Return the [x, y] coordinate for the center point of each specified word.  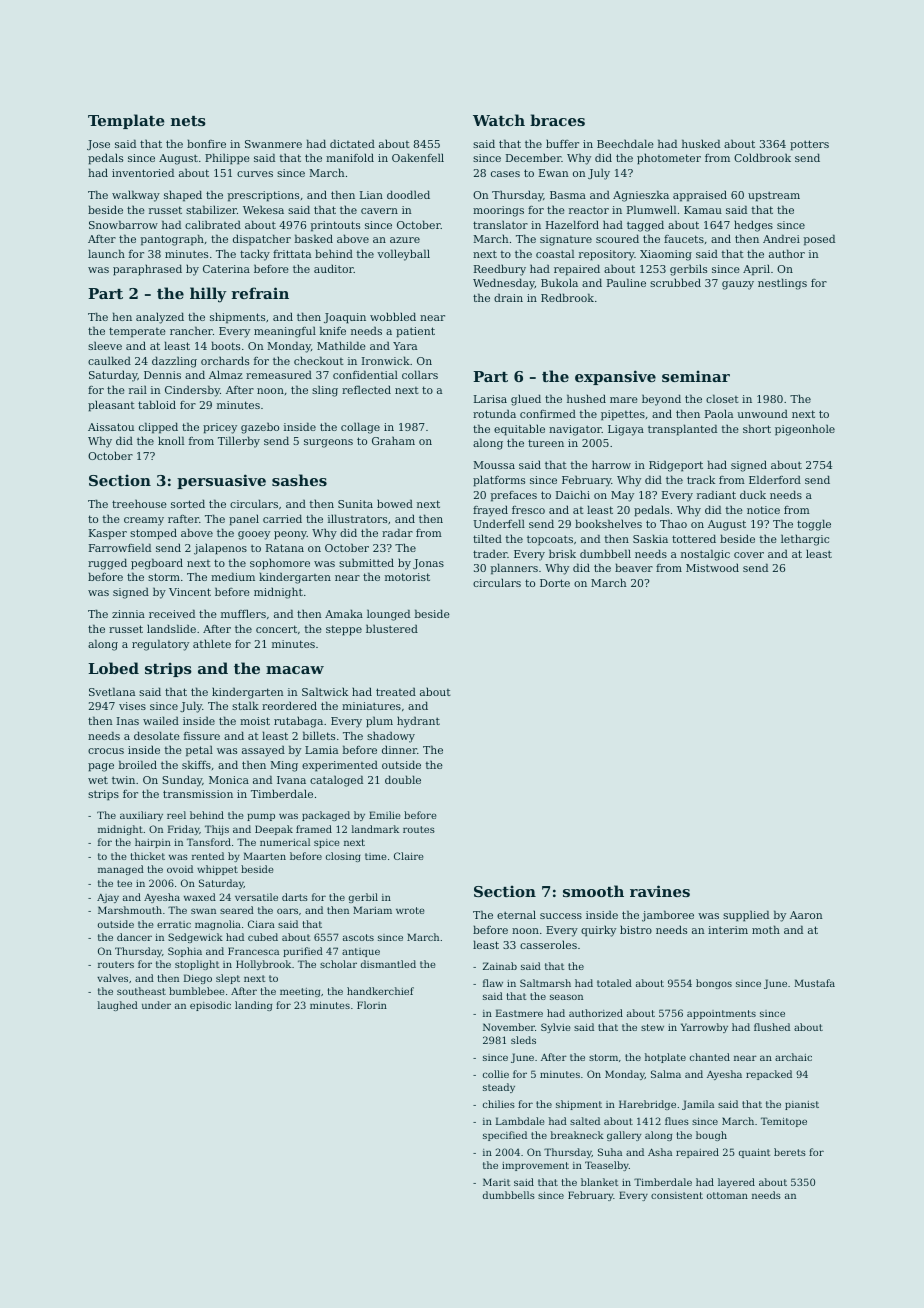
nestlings [782, 284]
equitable [519, 430]
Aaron [806, 915]
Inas [128, 721]
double [403, 779]
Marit [496, 1182]
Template [126, 121]
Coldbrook [762, 157]
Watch [499, 120]
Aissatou [111, 427]
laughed [118, 1006]
